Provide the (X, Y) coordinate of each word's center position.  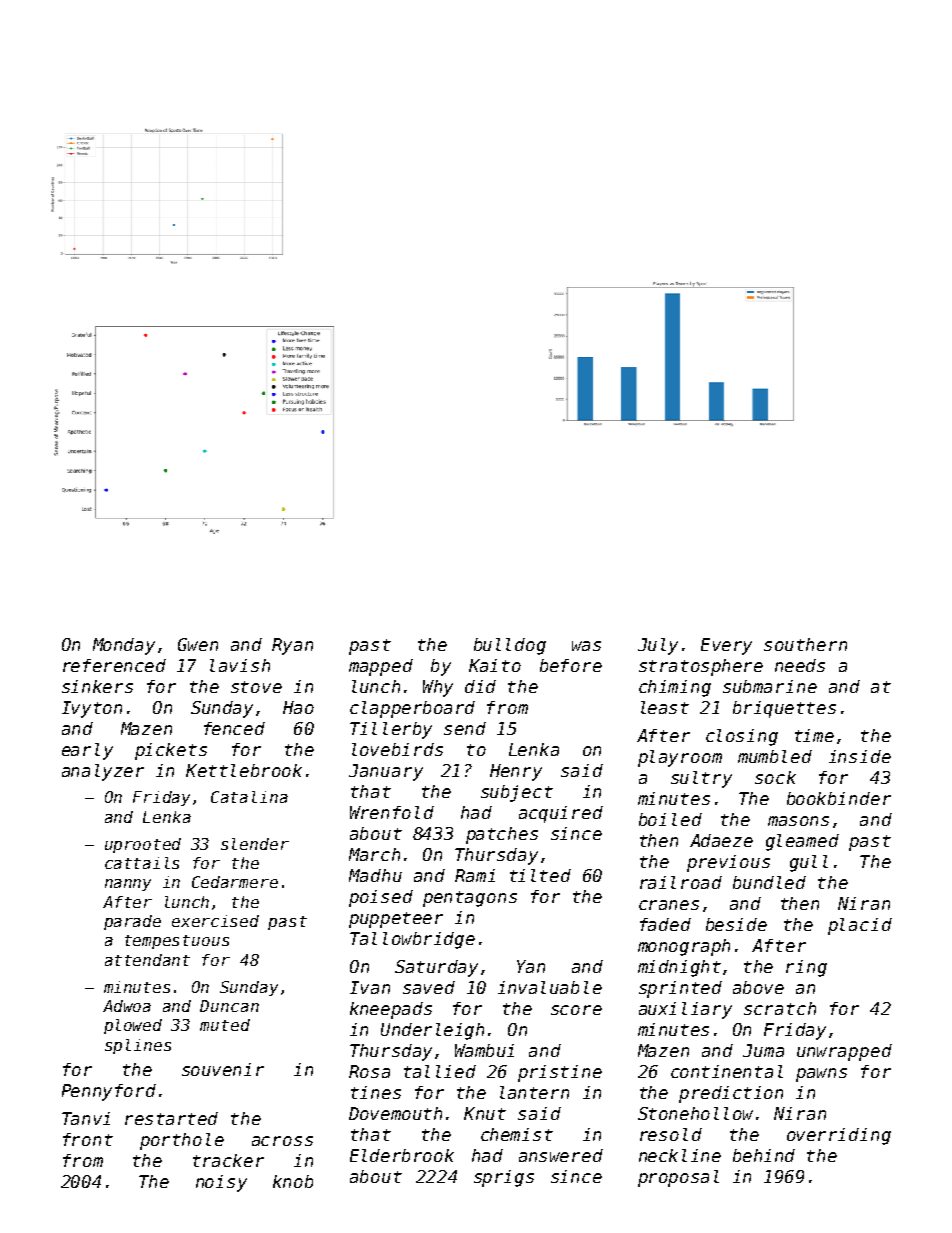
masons (798, 821)
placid (860, 926)
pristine (560, 1073)
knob (293, 1181)
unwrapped (844, 1052)
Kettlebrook (244, 770)
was (586, 646)
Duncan (229, 1006)
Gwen (198, 644)
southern (805, 644)
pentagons (470, 899)
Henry (516, 772)
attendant (147, 960)
